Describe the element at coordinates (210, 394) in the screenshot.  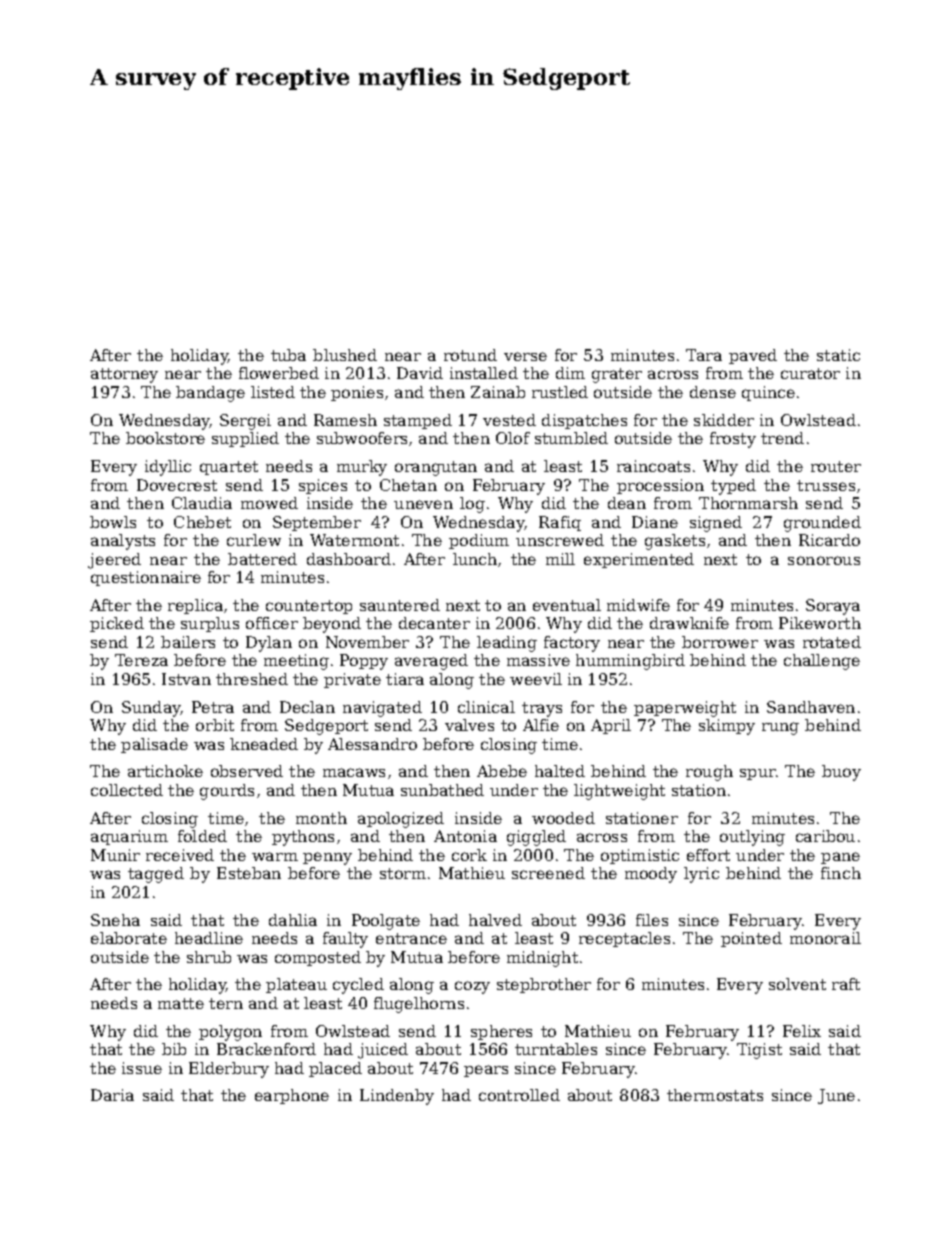
I see `bandage` at that location.
